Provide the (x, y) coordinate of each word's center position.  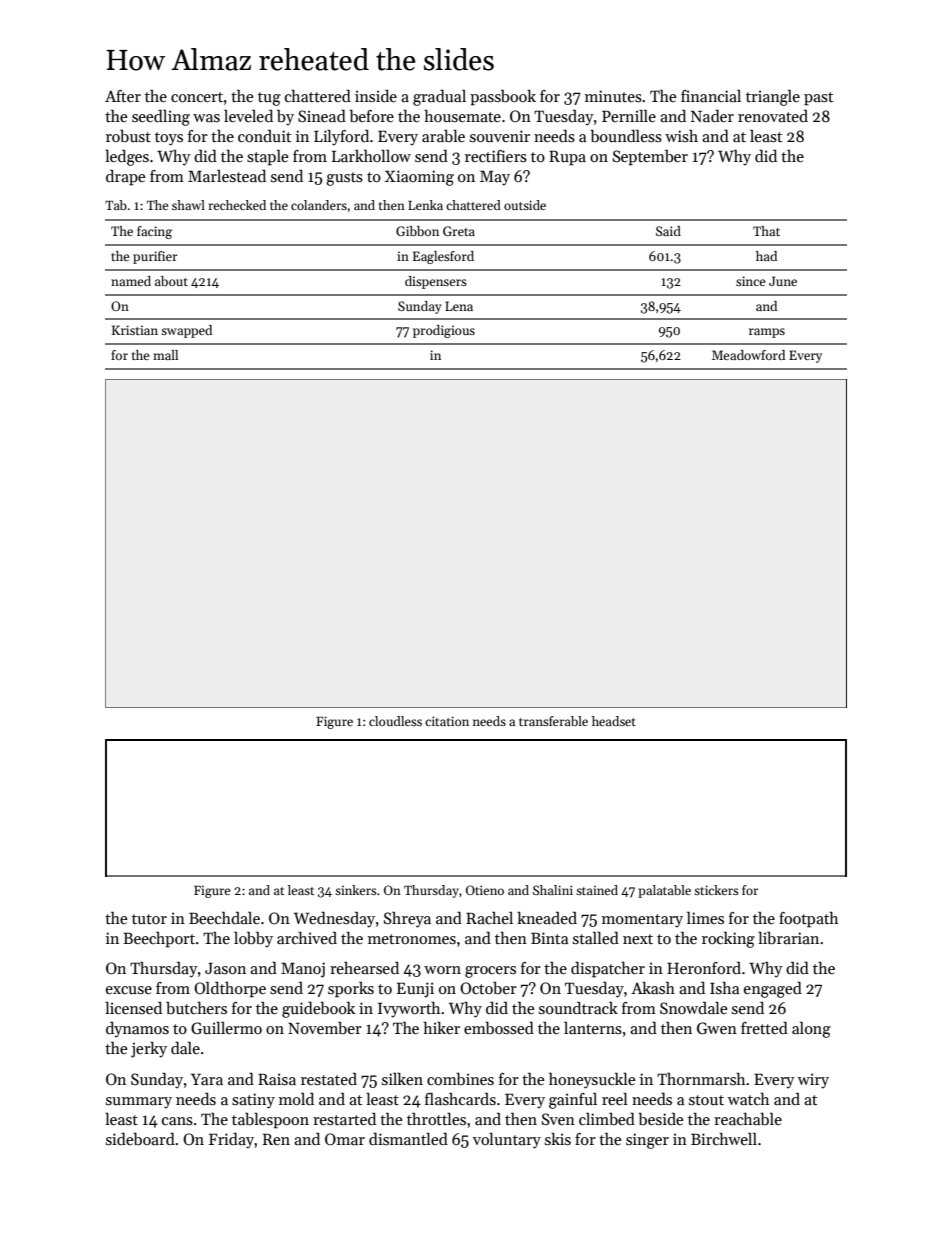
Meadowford (748, 355)
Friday (232, 1141)
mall (165, 355)
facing (154, 232)
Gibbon (417, 231)
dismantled (408, 1139)
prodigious (444, 331)
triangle (773, 98)
